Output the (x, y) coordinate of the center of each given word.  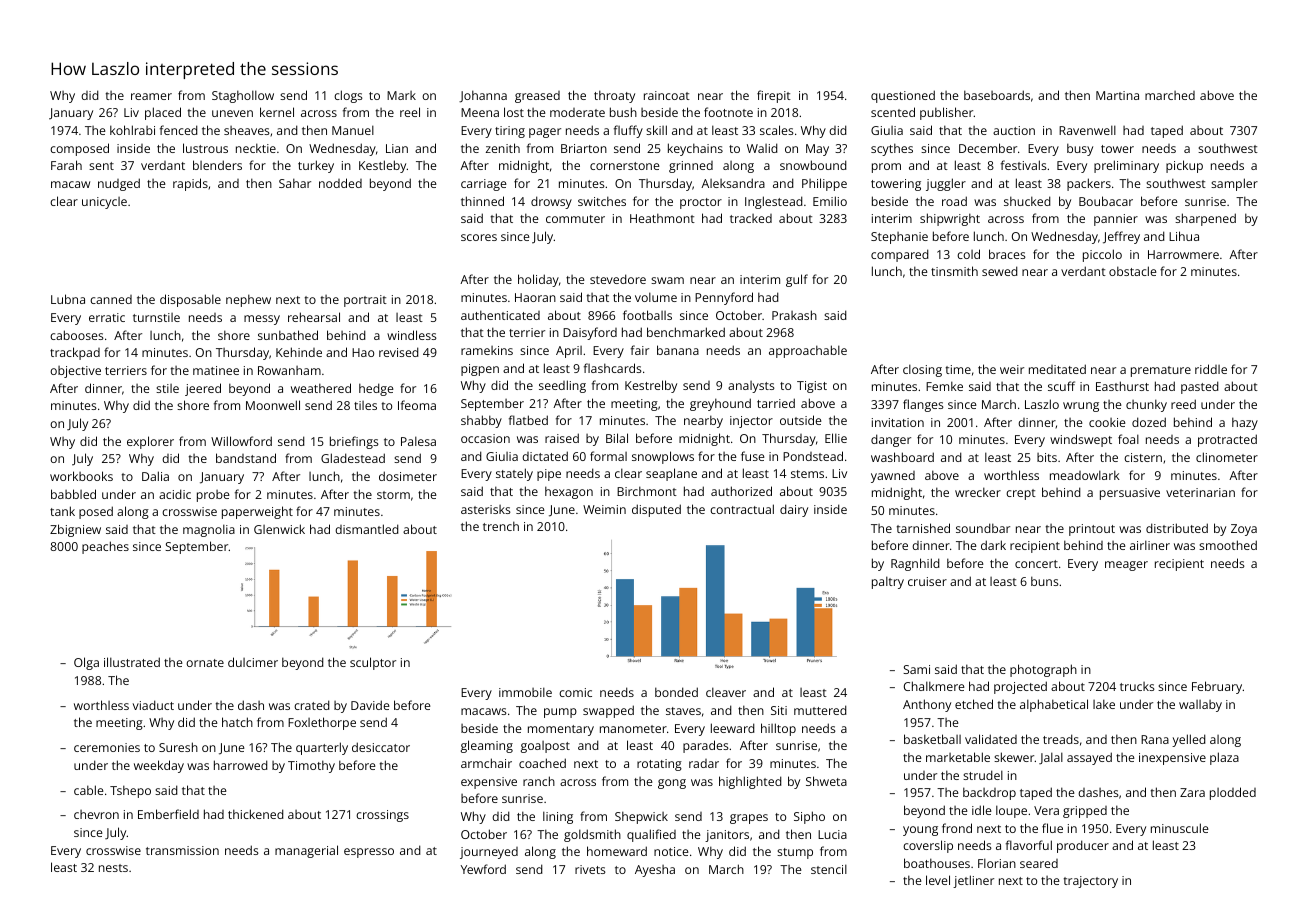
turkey (316, 166)
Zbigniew (75, 530)
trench (501, 526)
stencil (829, 869)
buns (1045, 581)
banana (678, 350)
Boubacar (1106, 201)
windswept (1081, 440)
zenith (503, 148)
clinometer (1227, 457)
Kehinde (299, 352)
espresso (369, 853)
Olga (86, 663)
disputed (656, 510)
